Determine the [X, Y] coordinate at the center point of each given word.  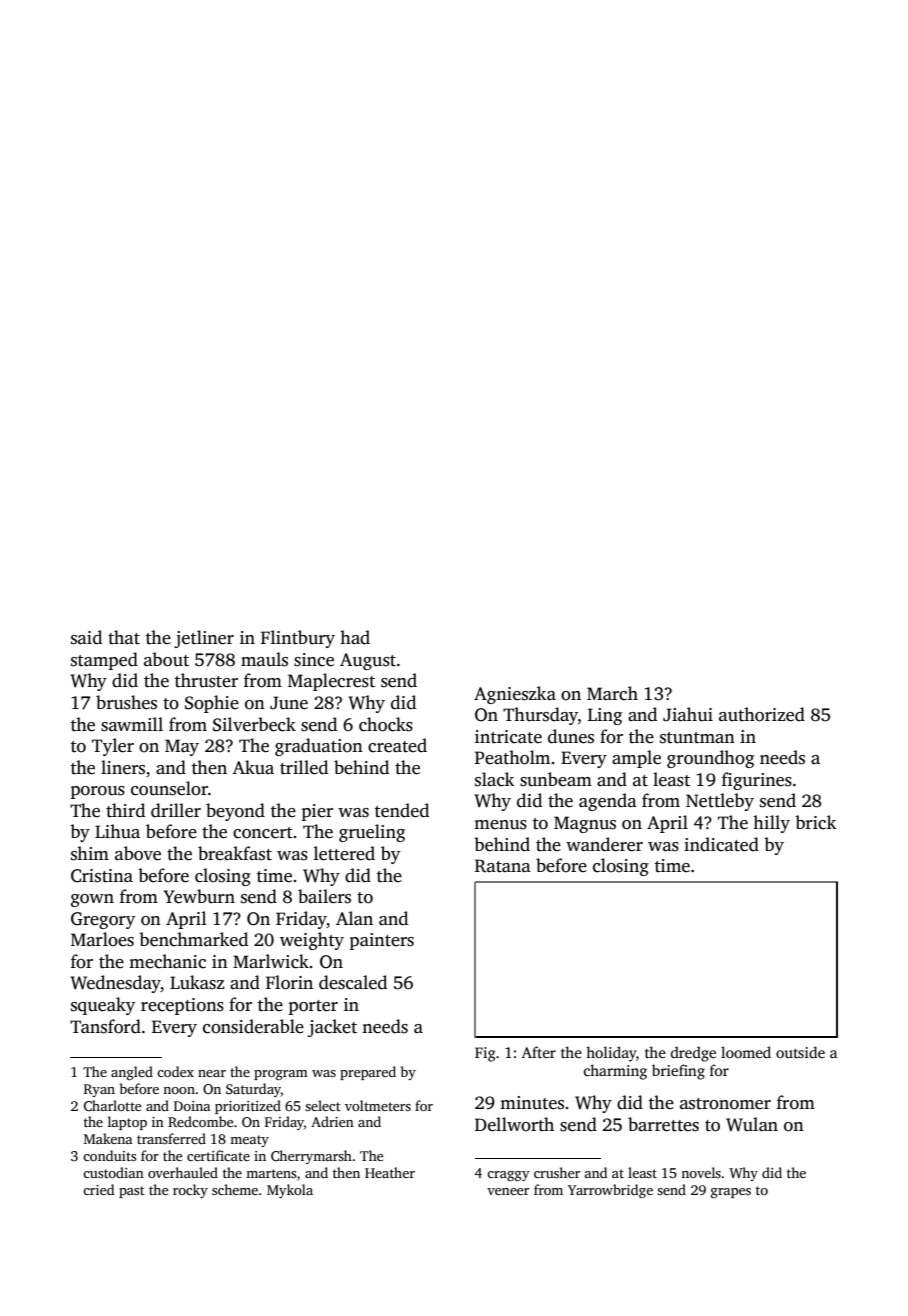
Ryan [99, 1090]
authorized [762, 714]
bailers [324, 896]
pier [317, 812]
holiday [611, 1054]
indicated [721, 844]
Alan [354, 918]
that [124, 637]
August [368, 661]
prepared [368, 1073]
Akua [253, 767]
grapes [731, 1193]
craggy [508, 1176]
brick [815, 822]
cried [98, 1189]
